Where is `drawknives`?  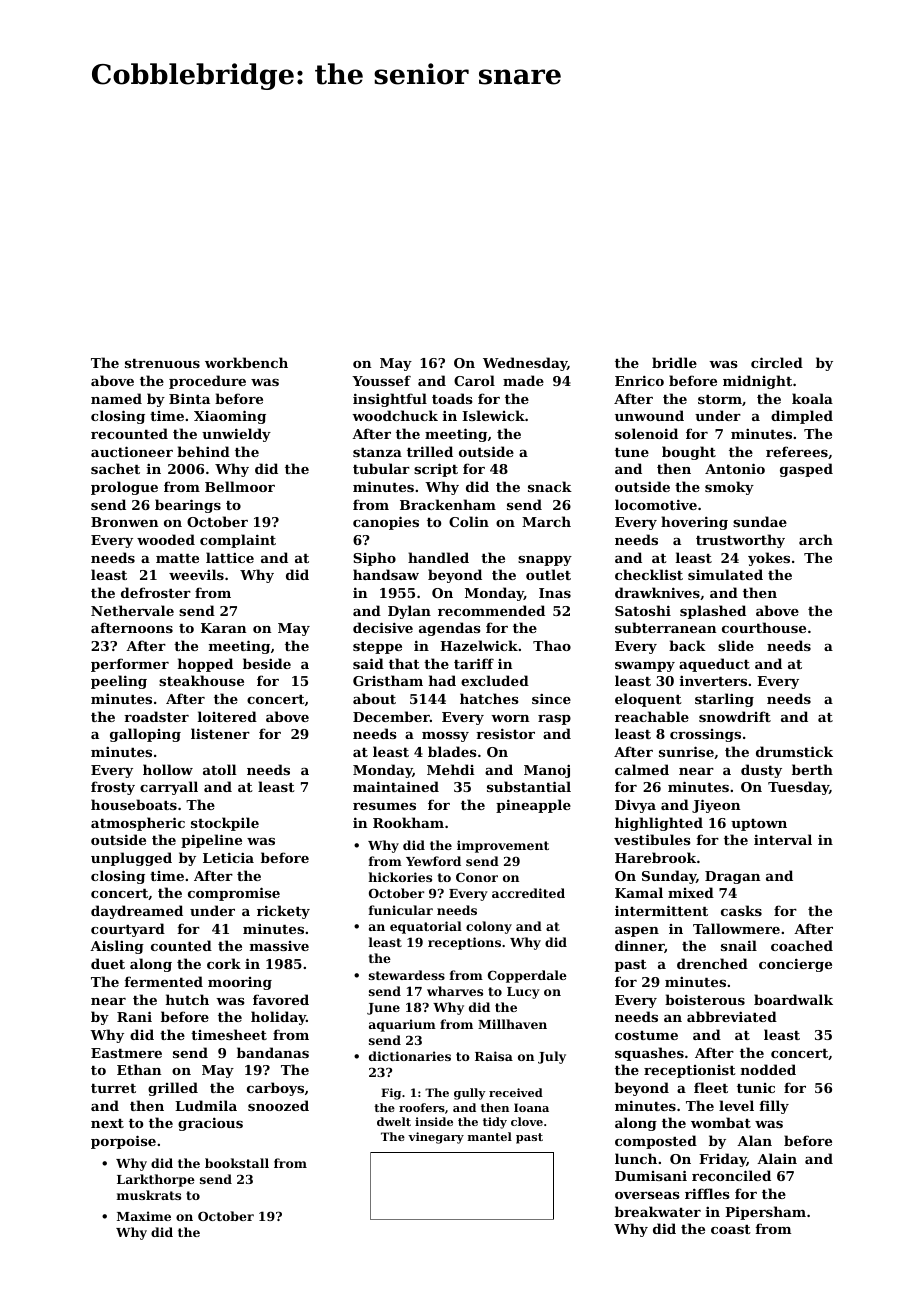
drawknives is located at coordinates (657, 592).
